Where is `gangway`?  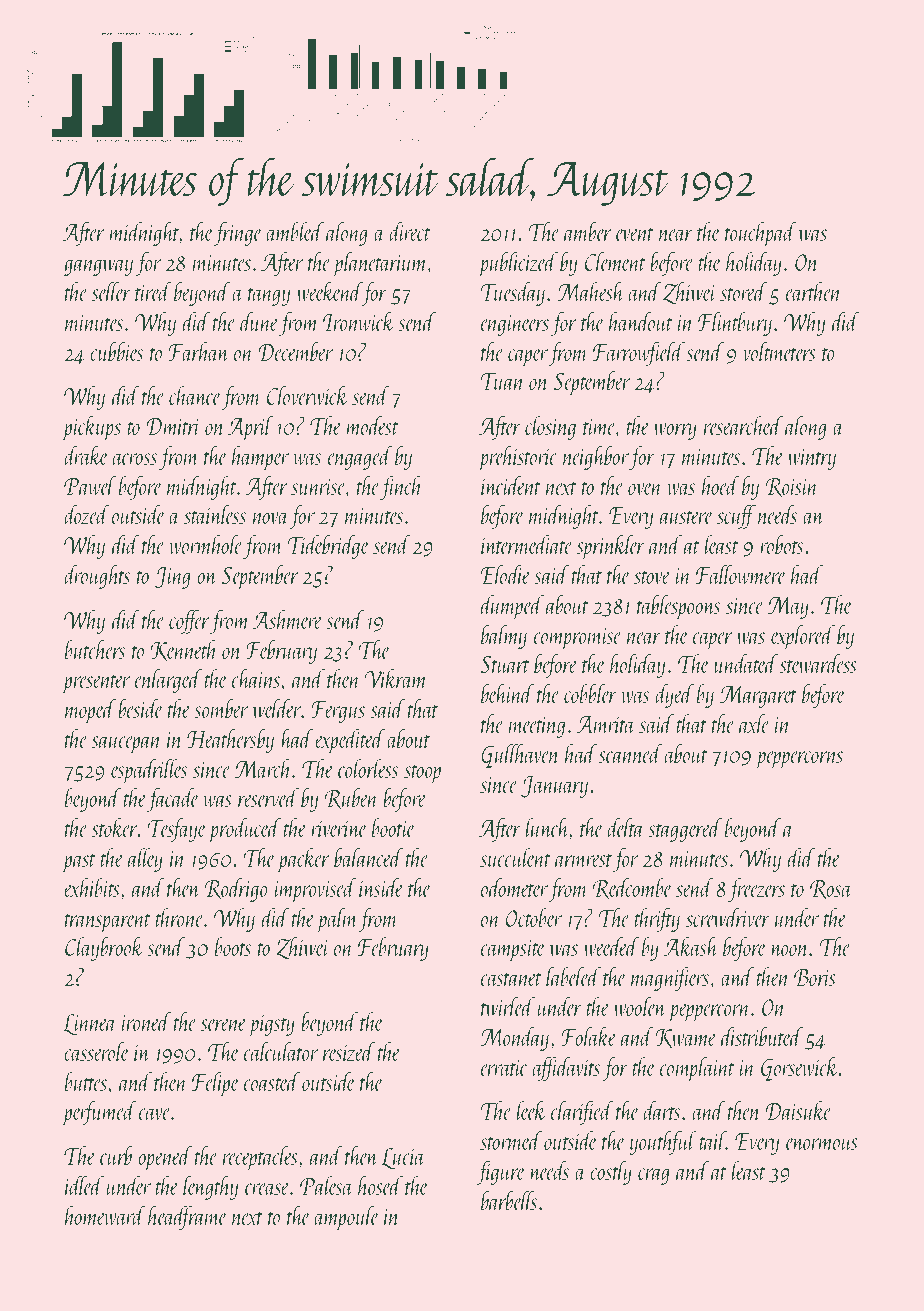 gangway is located at coordinates (98, 267).
